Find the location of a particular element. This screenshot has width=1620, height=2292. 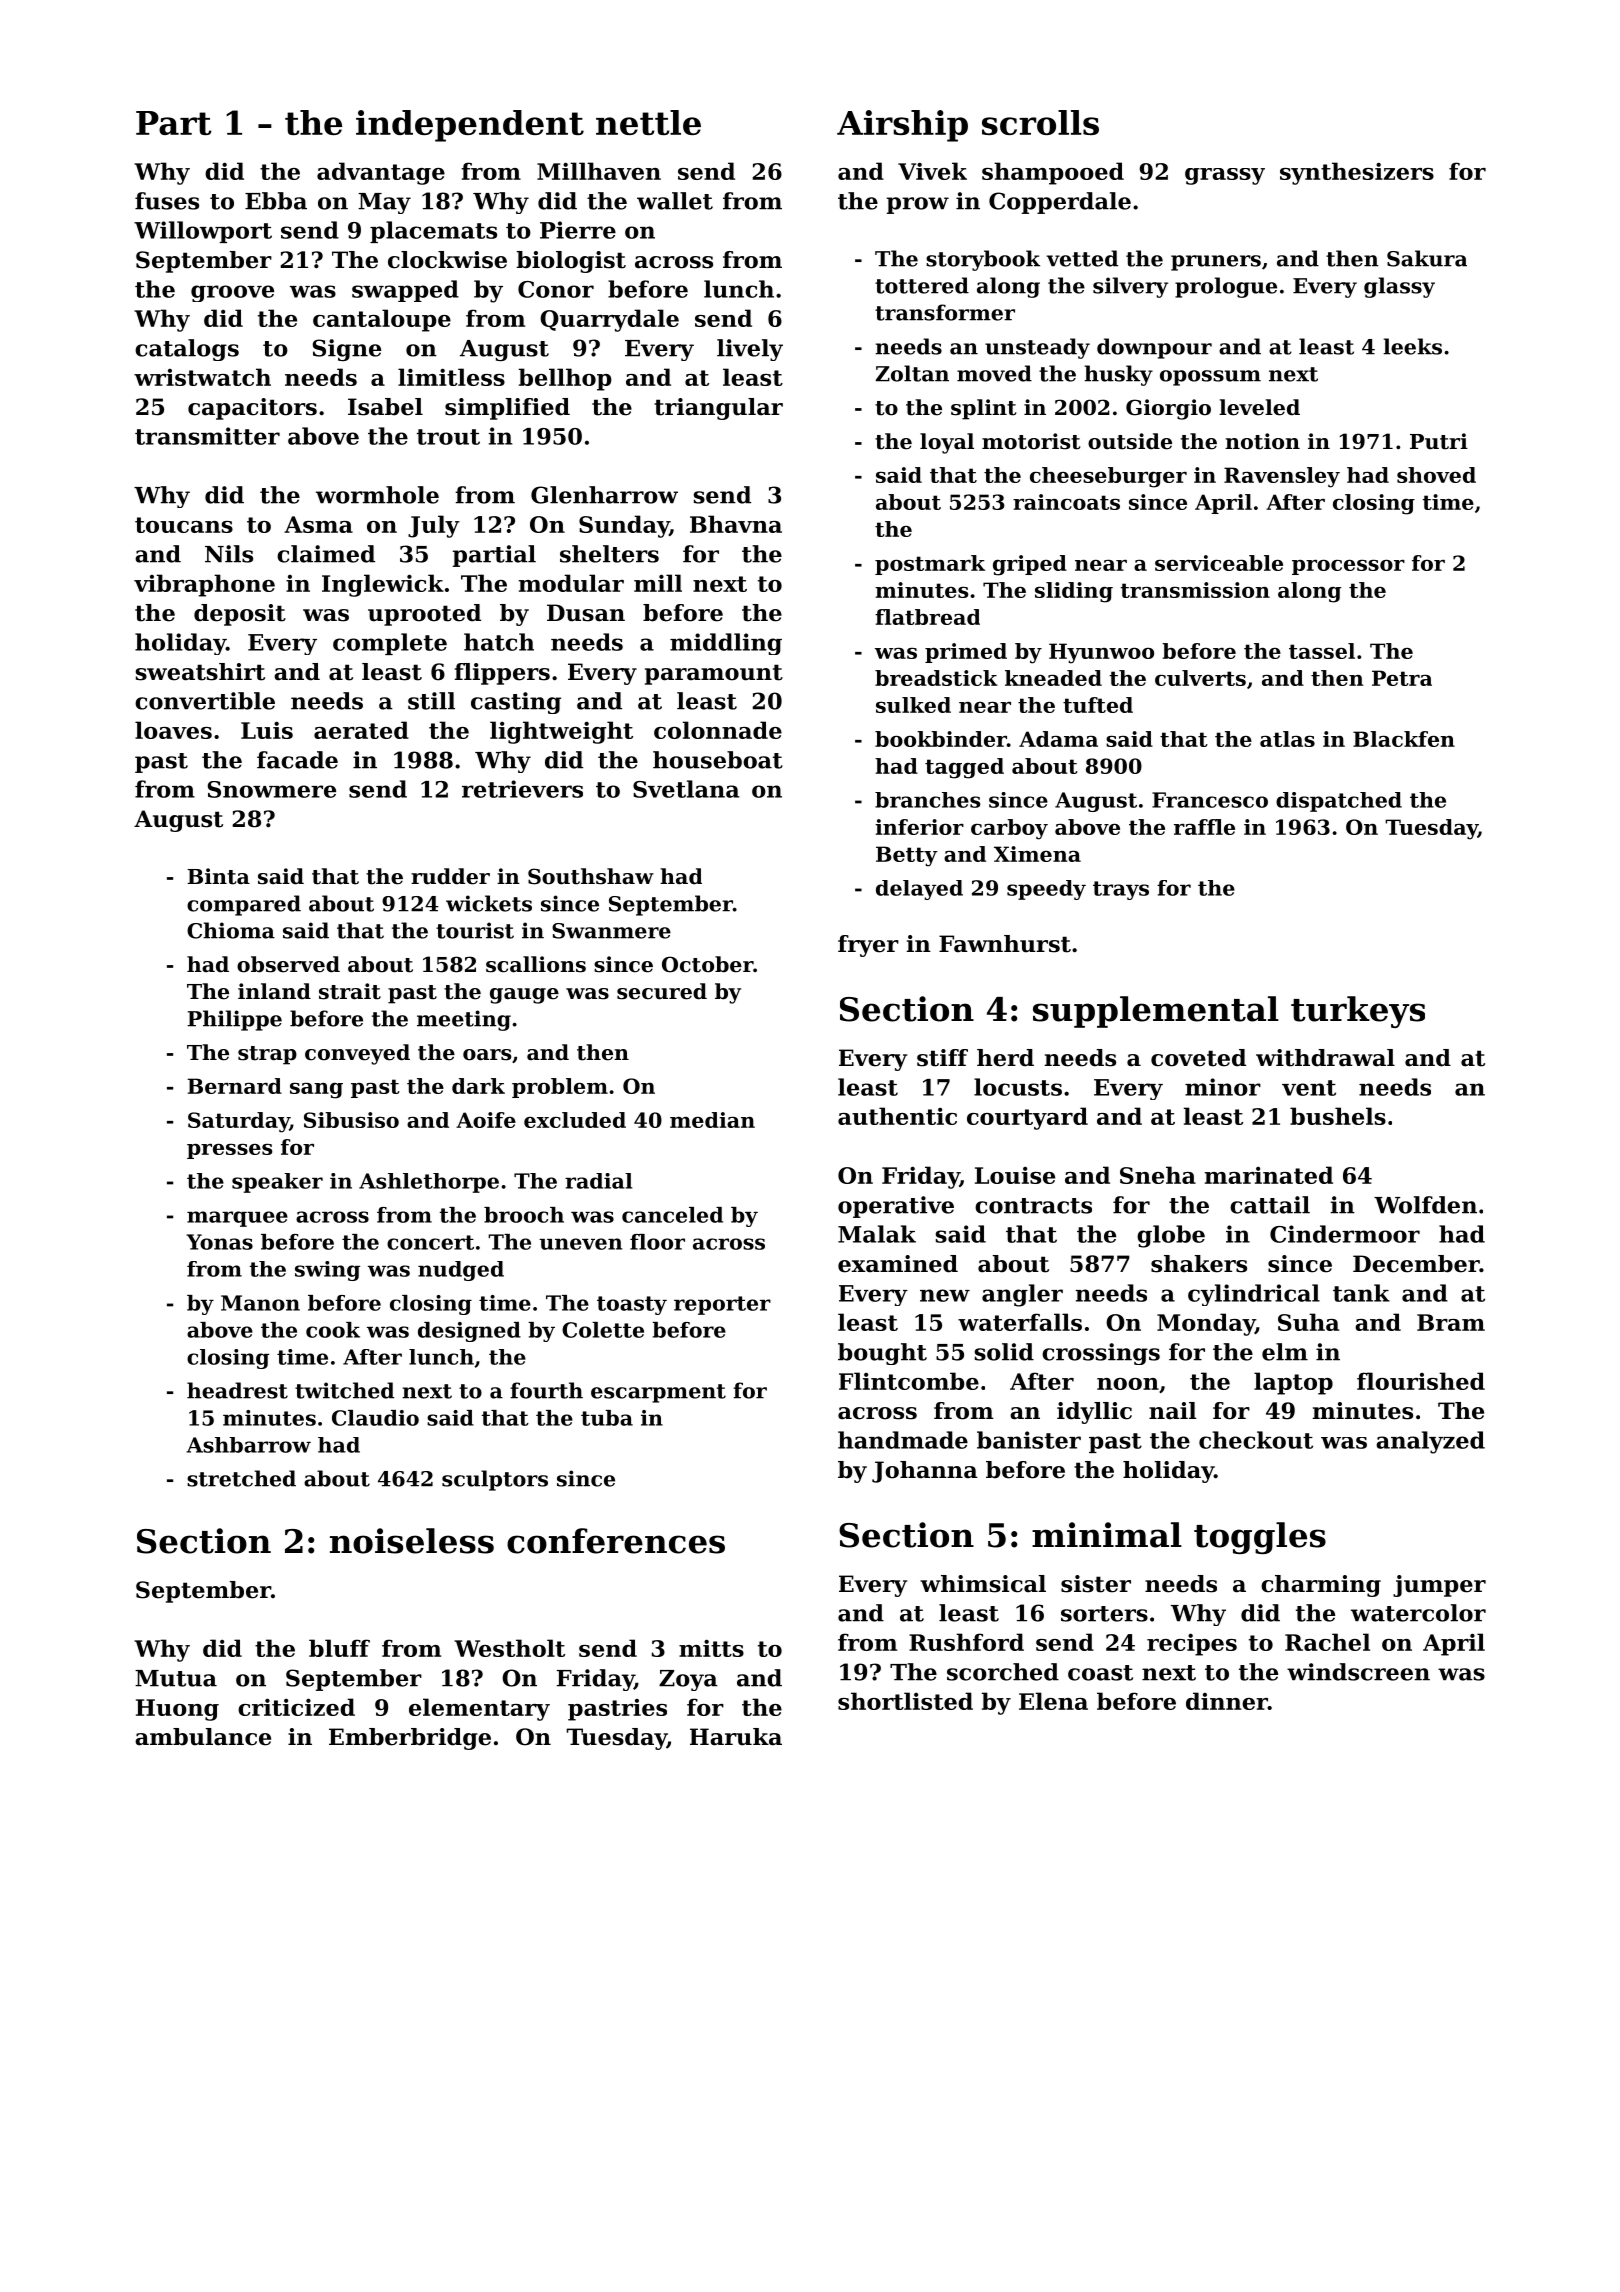

Betty is located at coordinates (906, 856).
